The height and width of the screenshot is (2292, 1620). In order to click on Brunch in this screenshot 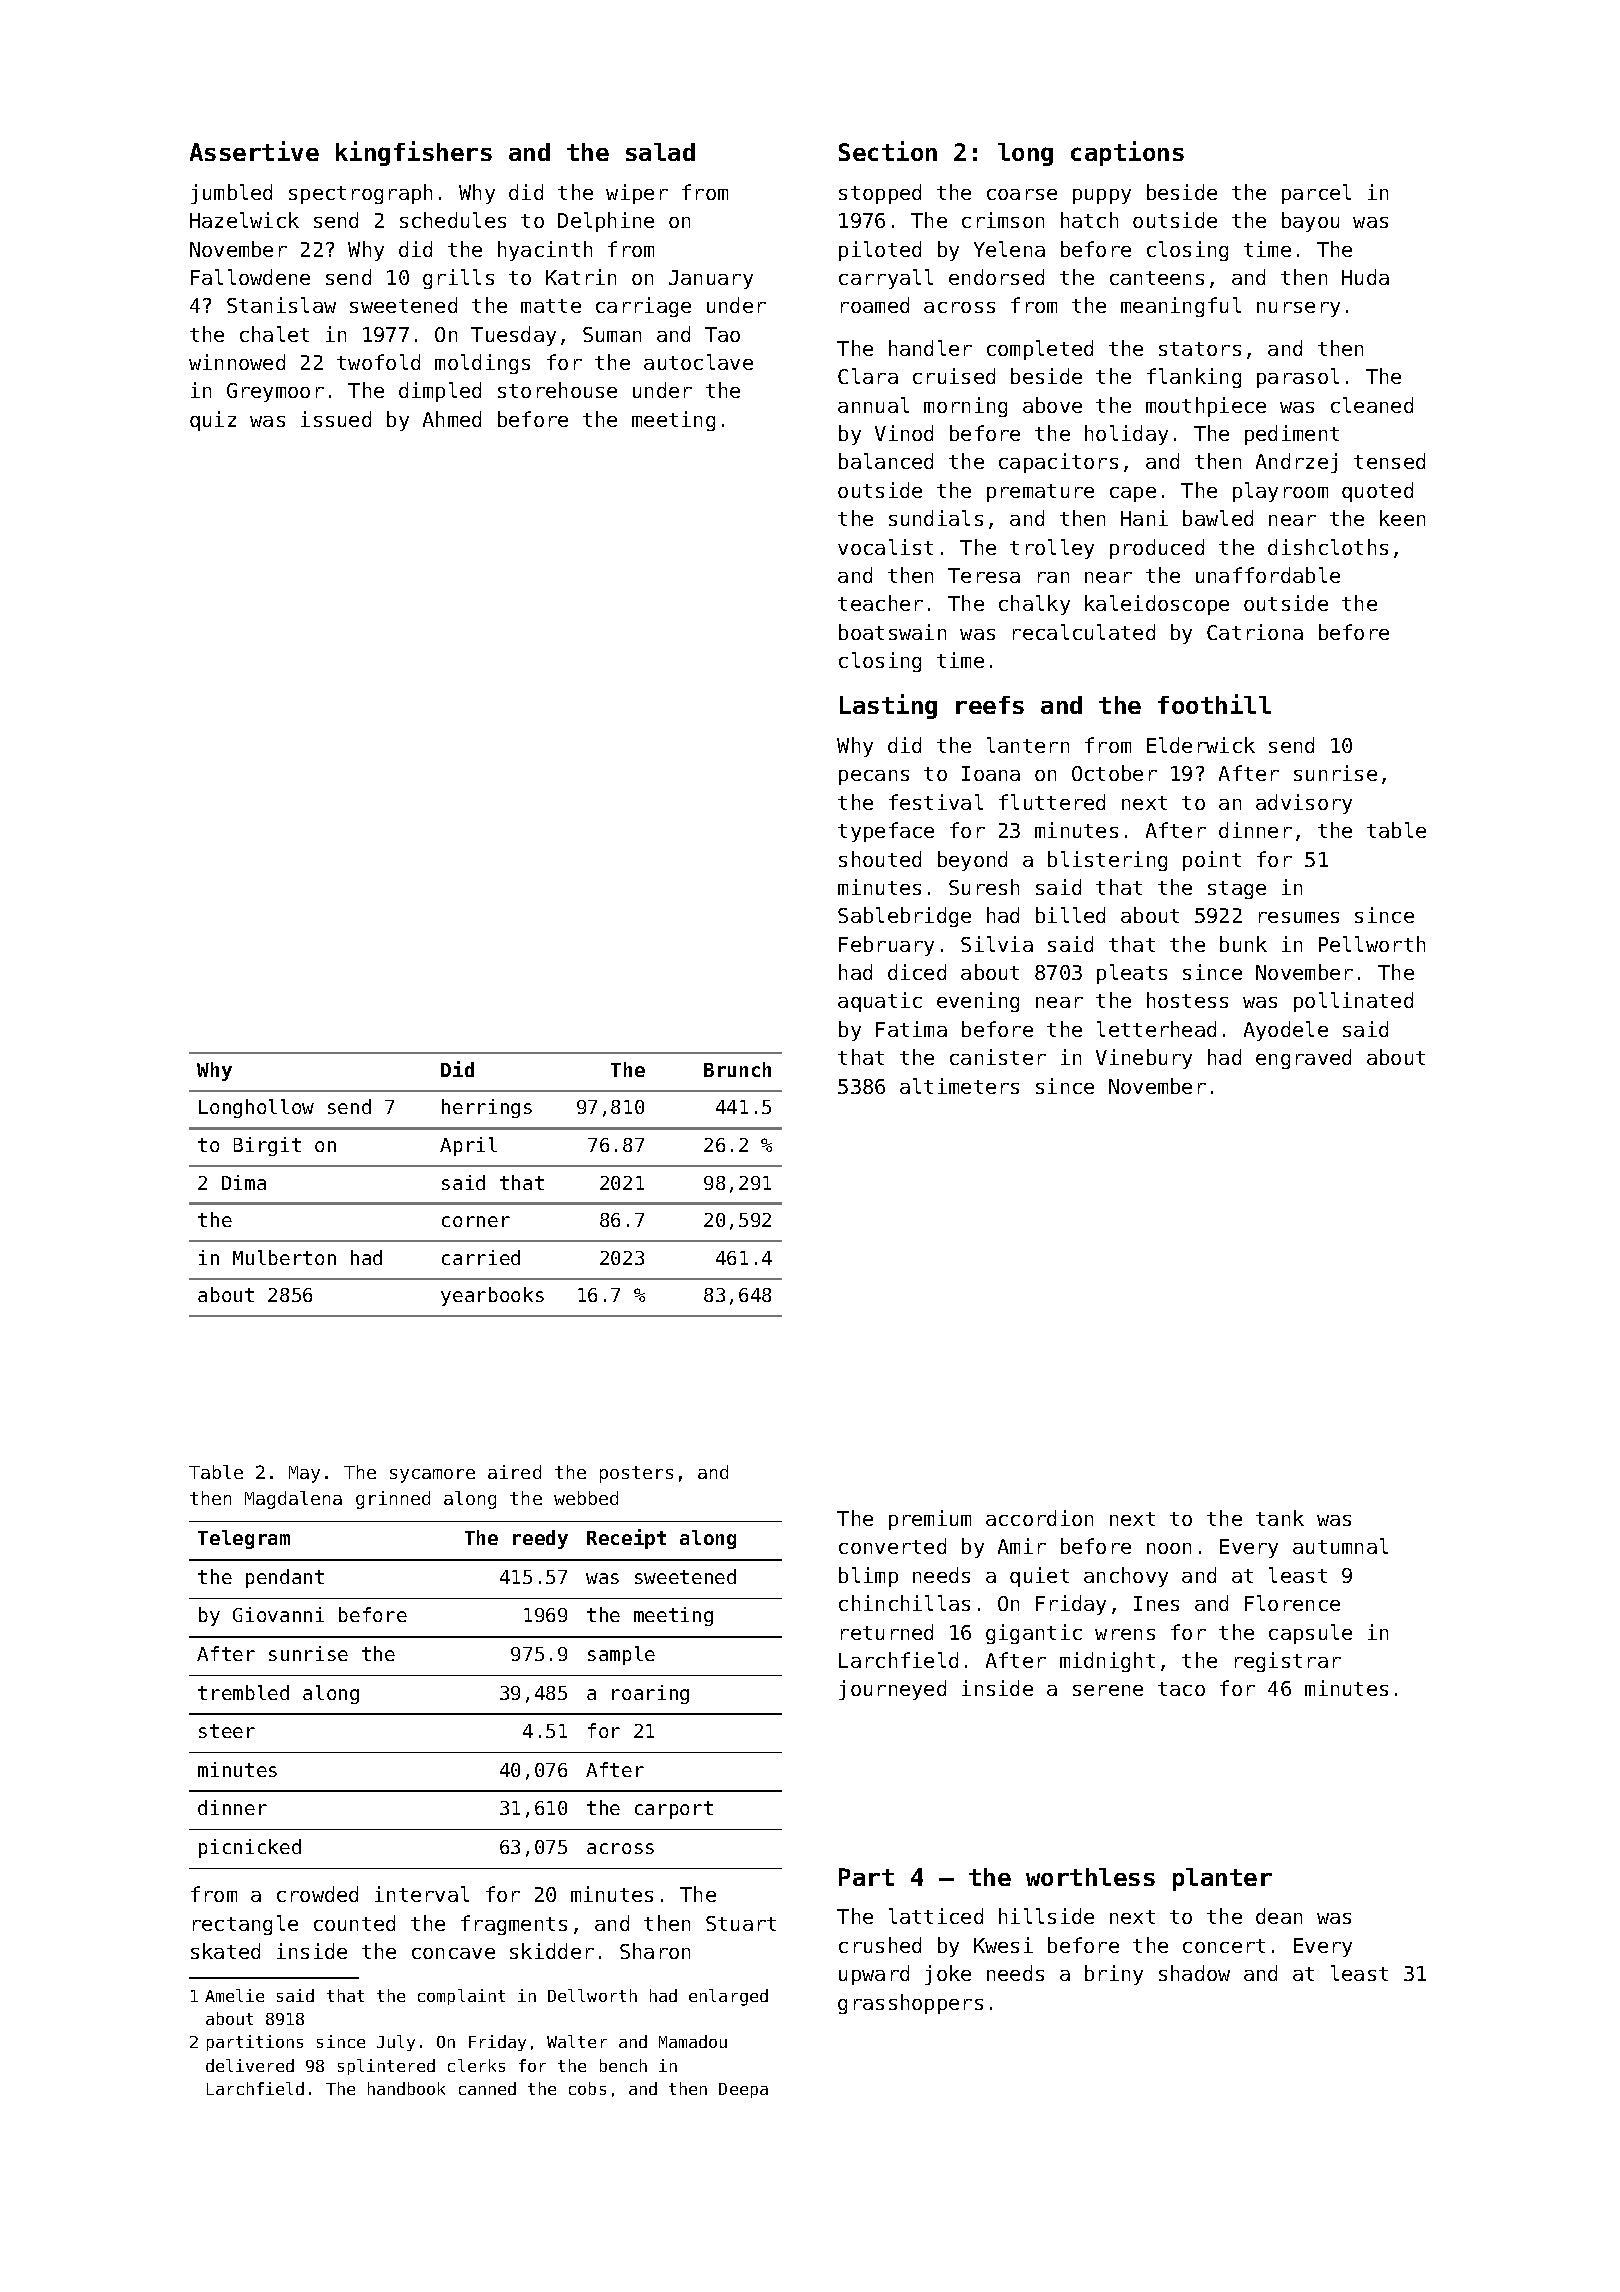, I will do `click(737, 1069)`.
